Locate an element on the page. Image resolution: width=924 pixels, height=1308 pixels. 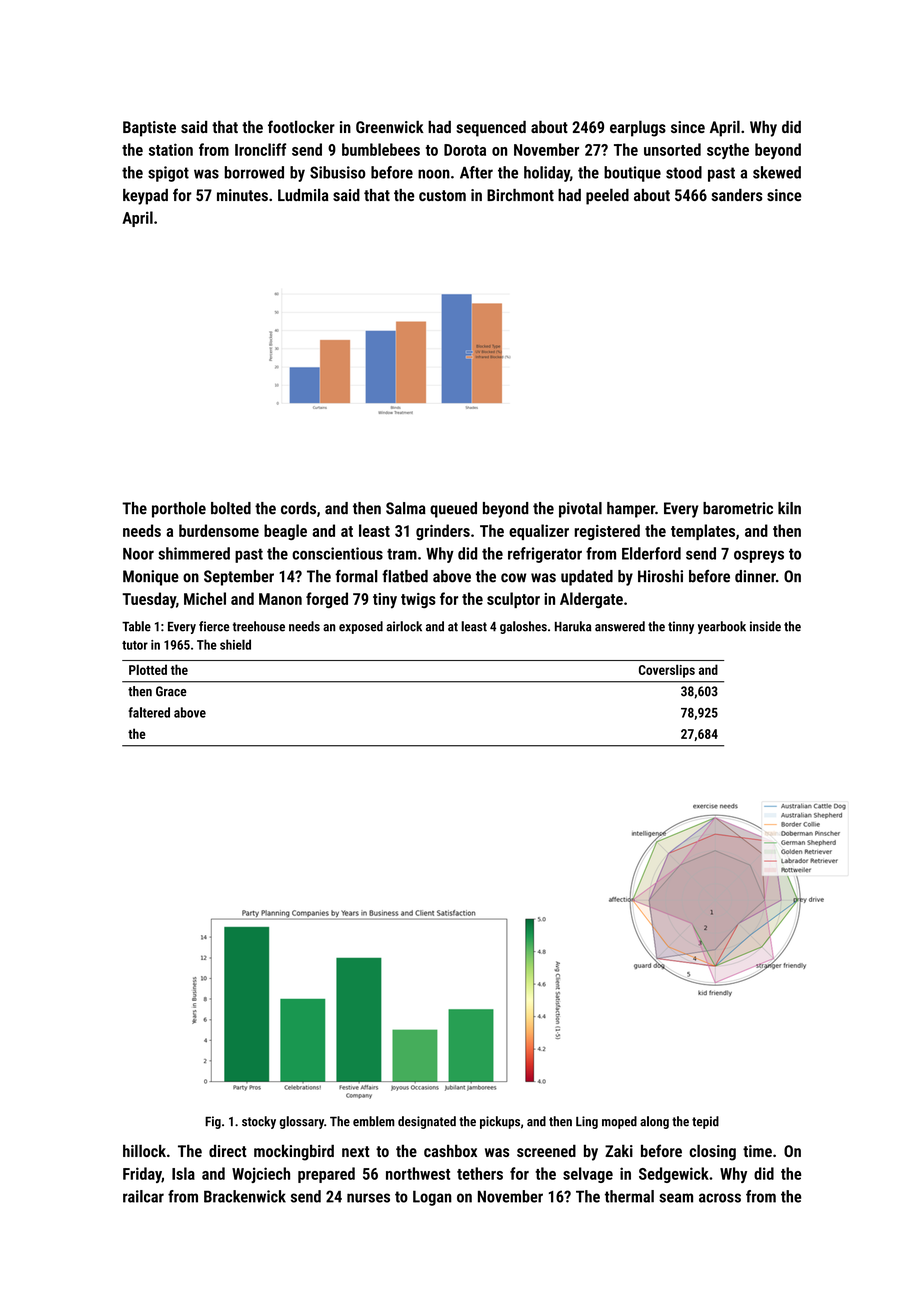
custom is located at coordinates (442, 195).
